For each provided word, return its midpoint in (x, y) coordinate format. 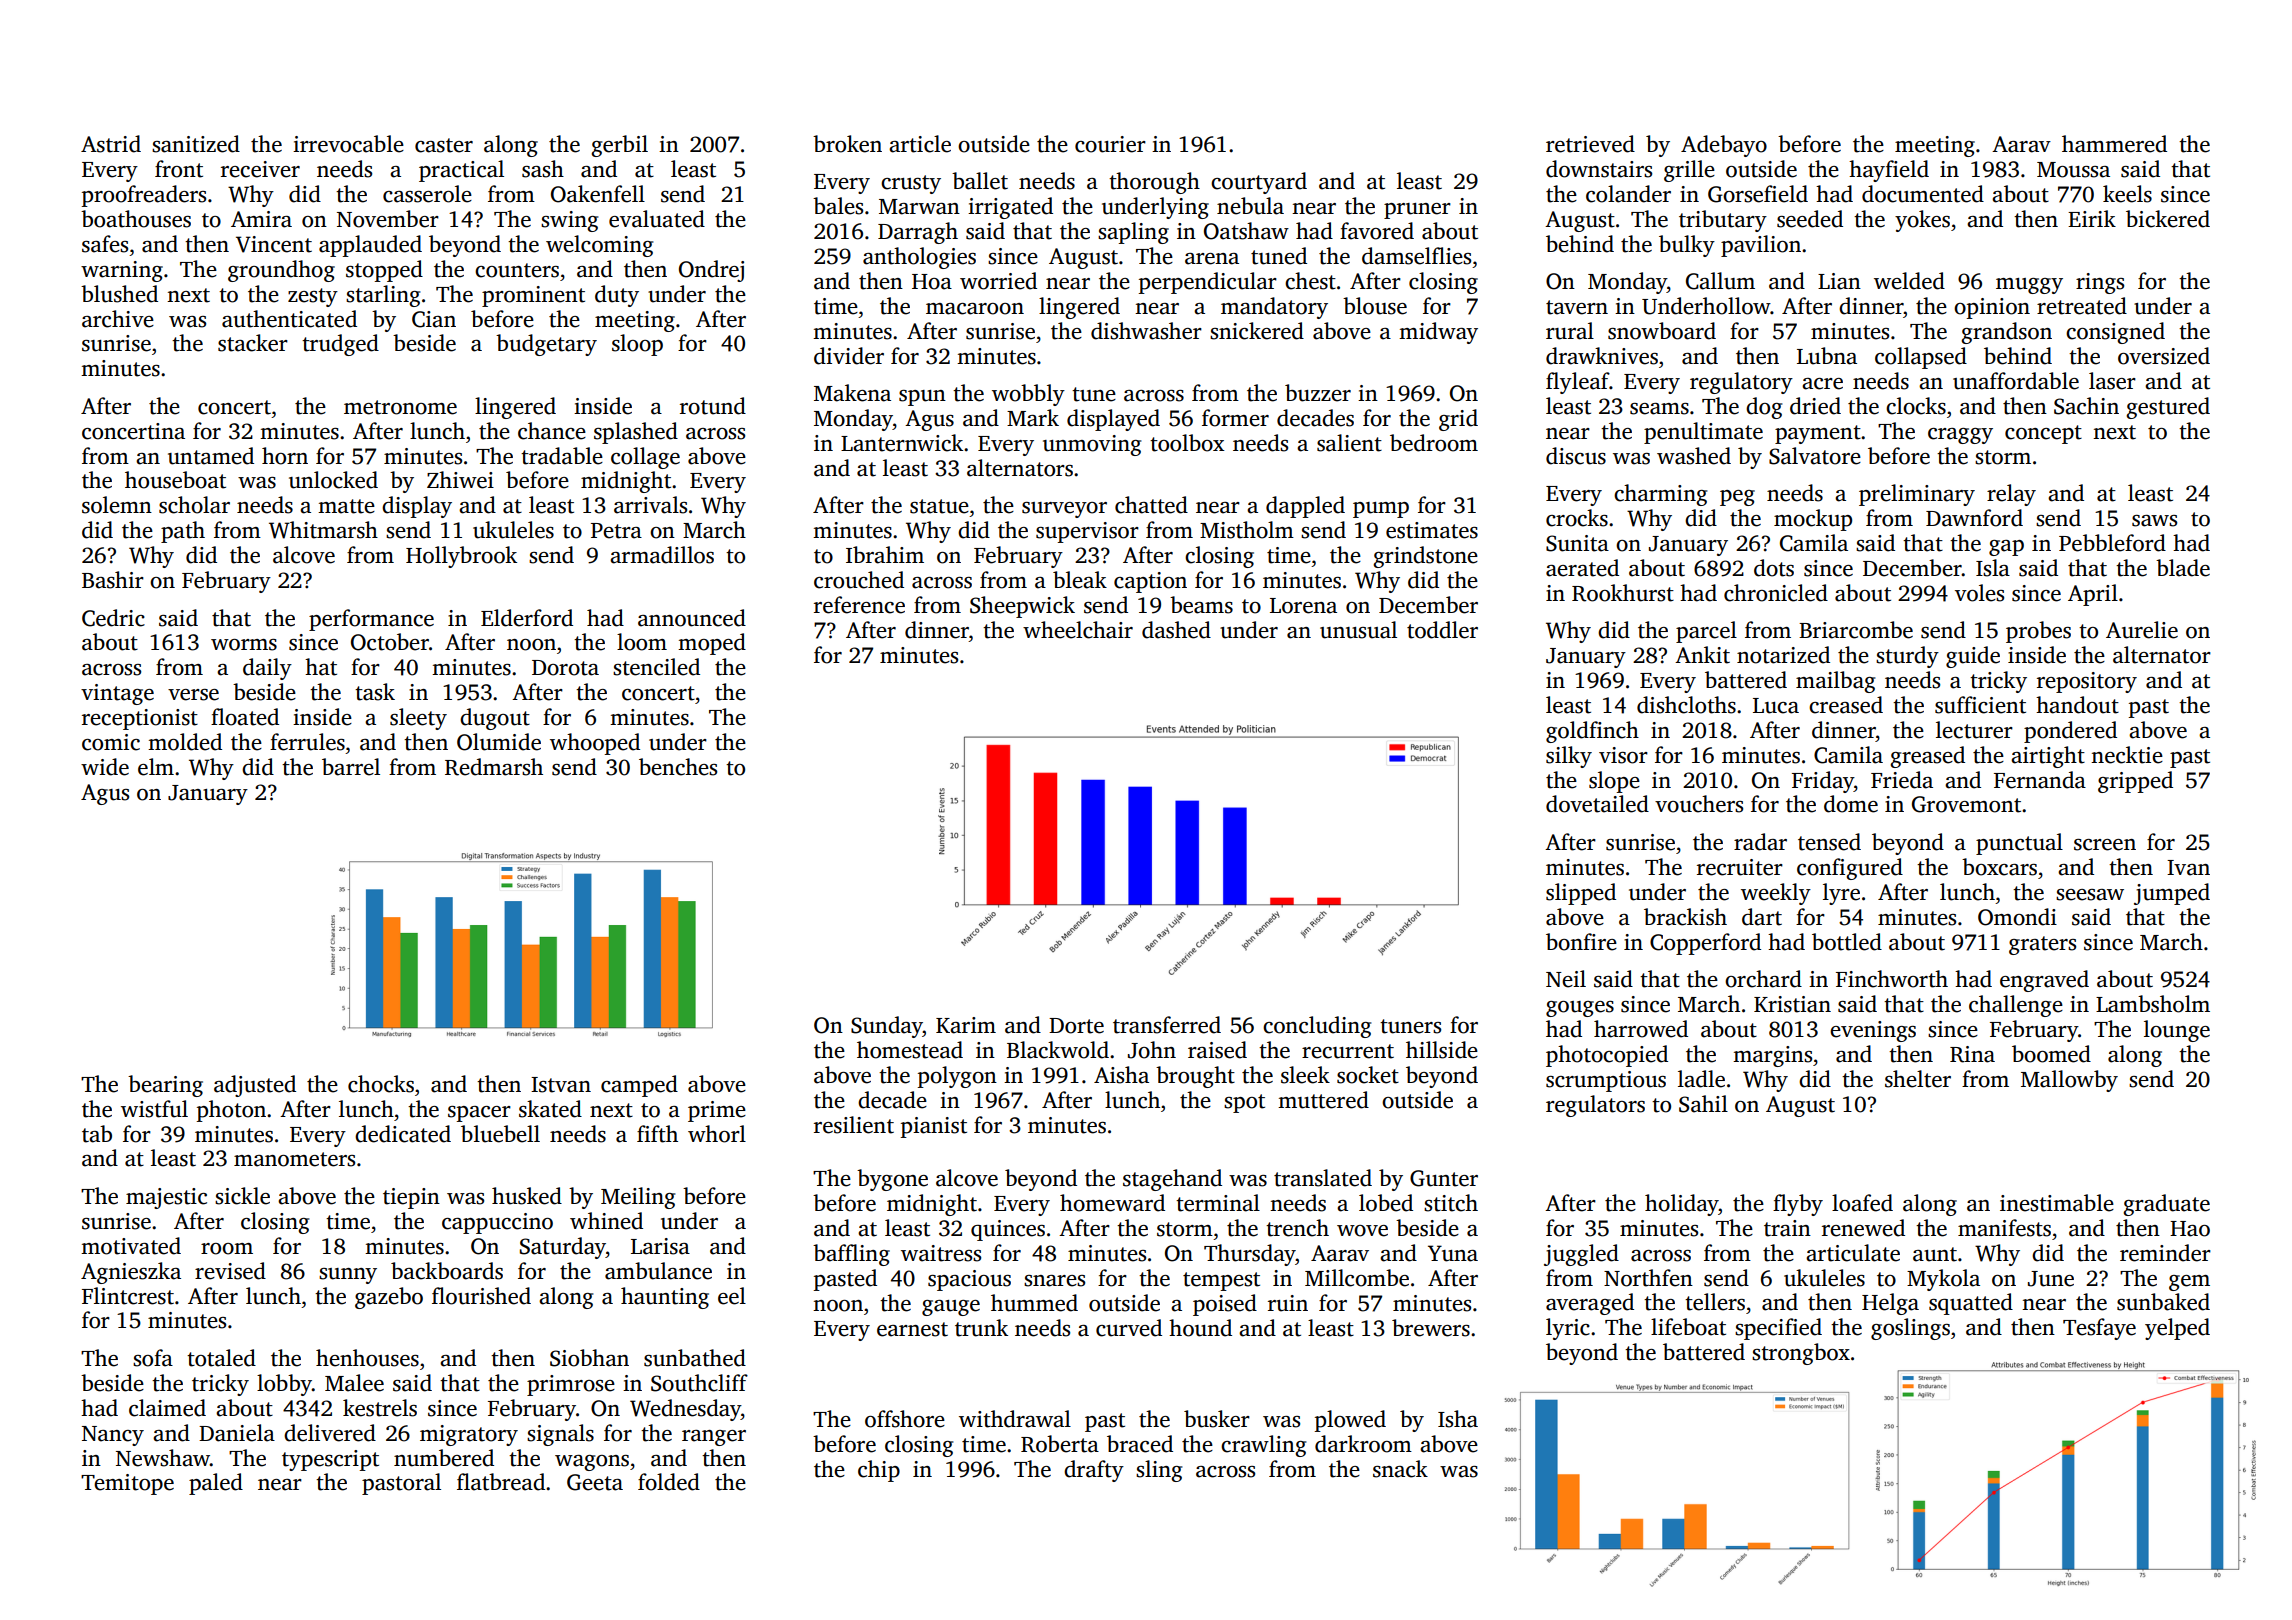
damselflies (1416, 256)
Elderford (527, 618)
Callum (1720, 281)
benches (678, 767)
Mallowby (2069, 1081)
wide (105, 767)
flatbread (501, 1482)
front (179, 169)
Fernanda (2040, 780)
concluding (1317, 1027)
